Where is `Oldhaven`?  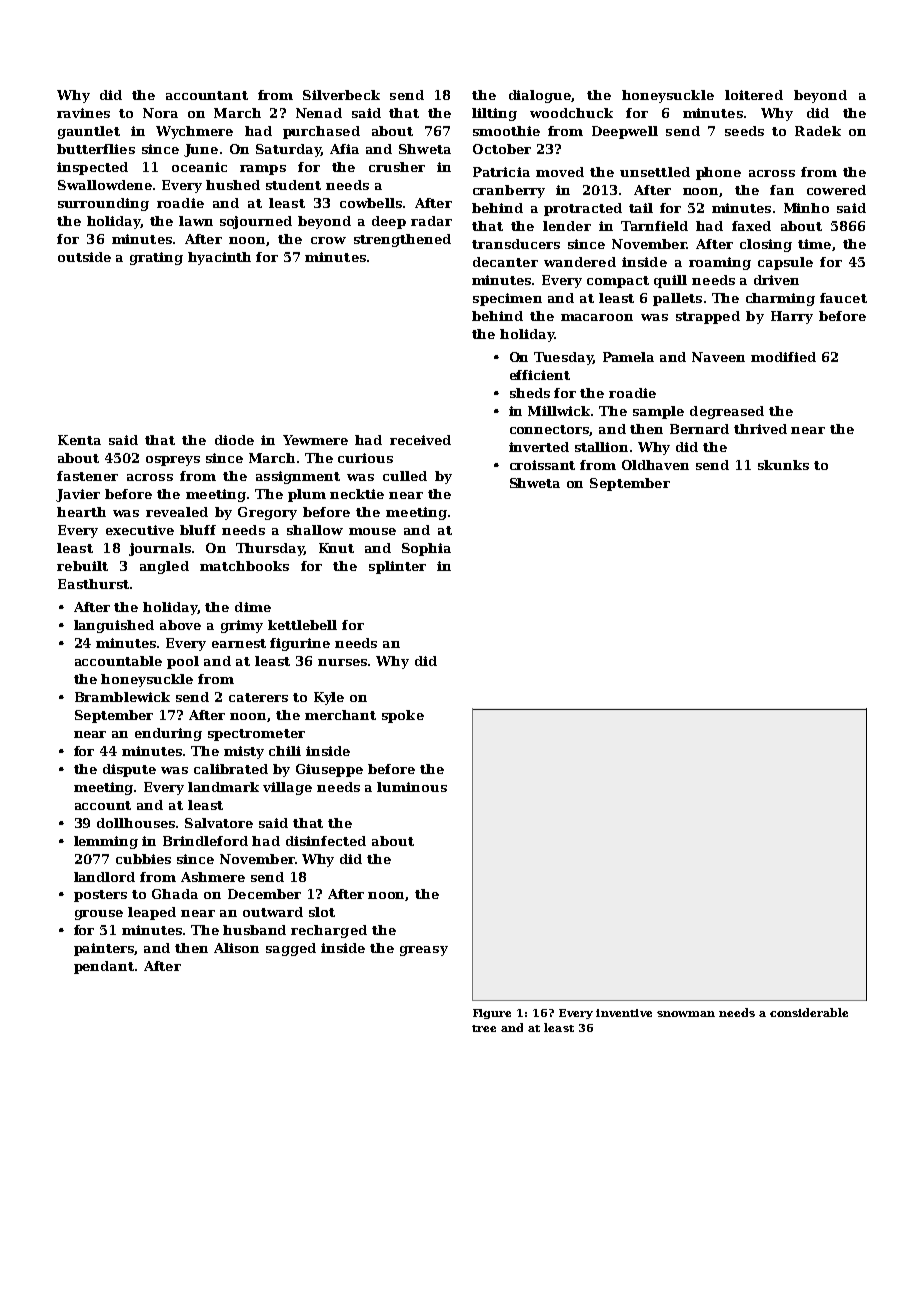
Oldhaven is located at coordinates (655, 465).
